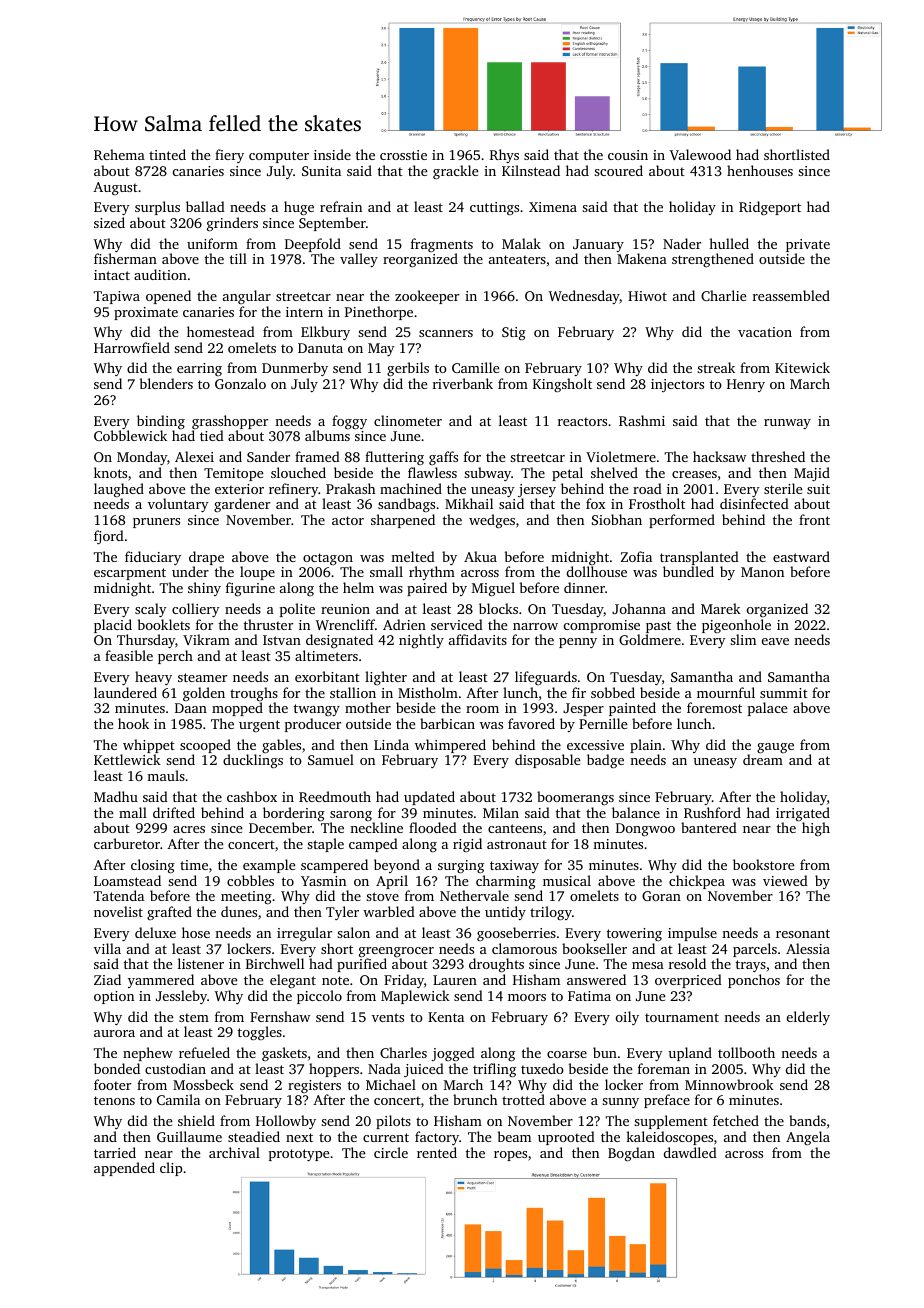 Image resolution: width=924 pixels, height=1308 pixels. What do you see at coordinates (575, 798) in the document?
I see `boomerangs` at bounding box center [575, 798].
